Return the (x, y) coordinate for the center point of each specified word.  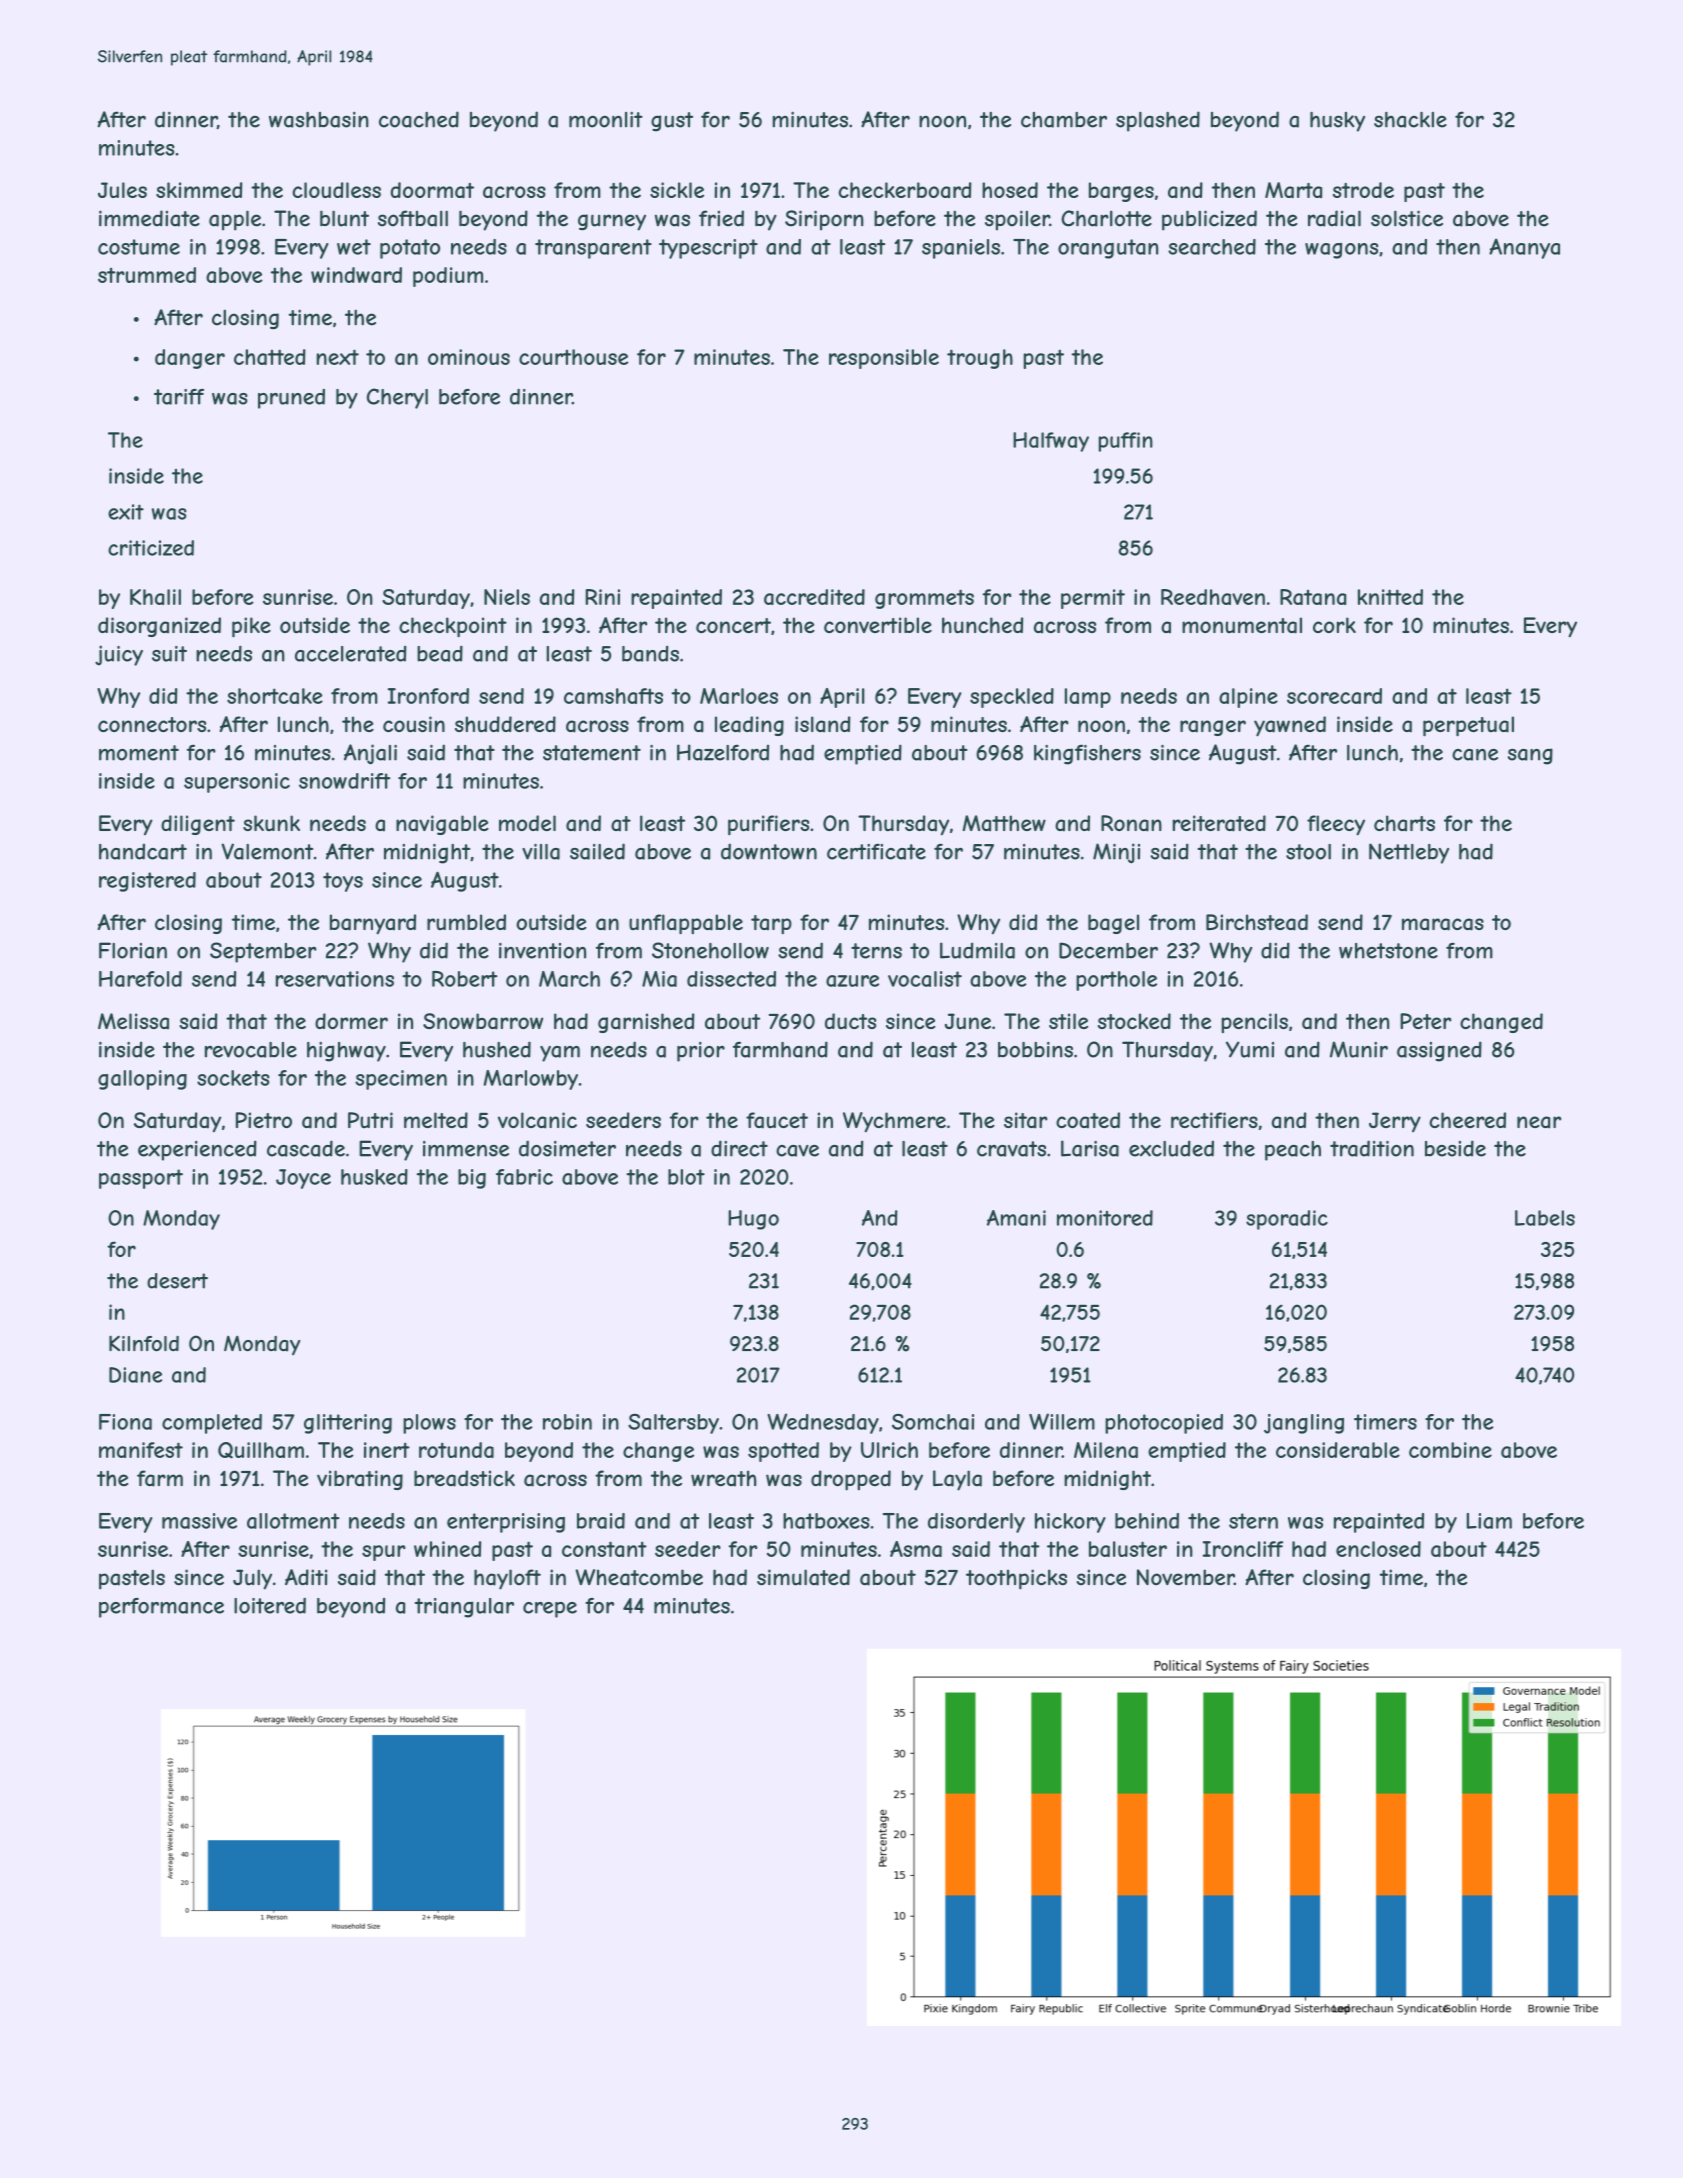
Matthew (1004, 823)
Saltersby (673, 1424)
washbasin (319, 119)
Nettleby (1409, 853)
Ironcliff (1243, 1549)
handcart (143, 851)
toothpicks (1016, 1579)
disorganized (159, 627)
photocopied (1164, 1424)
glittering (348, 1424)
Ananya (1524, 248)
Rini (603, 597)
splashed (1158, 121)
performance (161, 1608)
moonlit (606, 119)
